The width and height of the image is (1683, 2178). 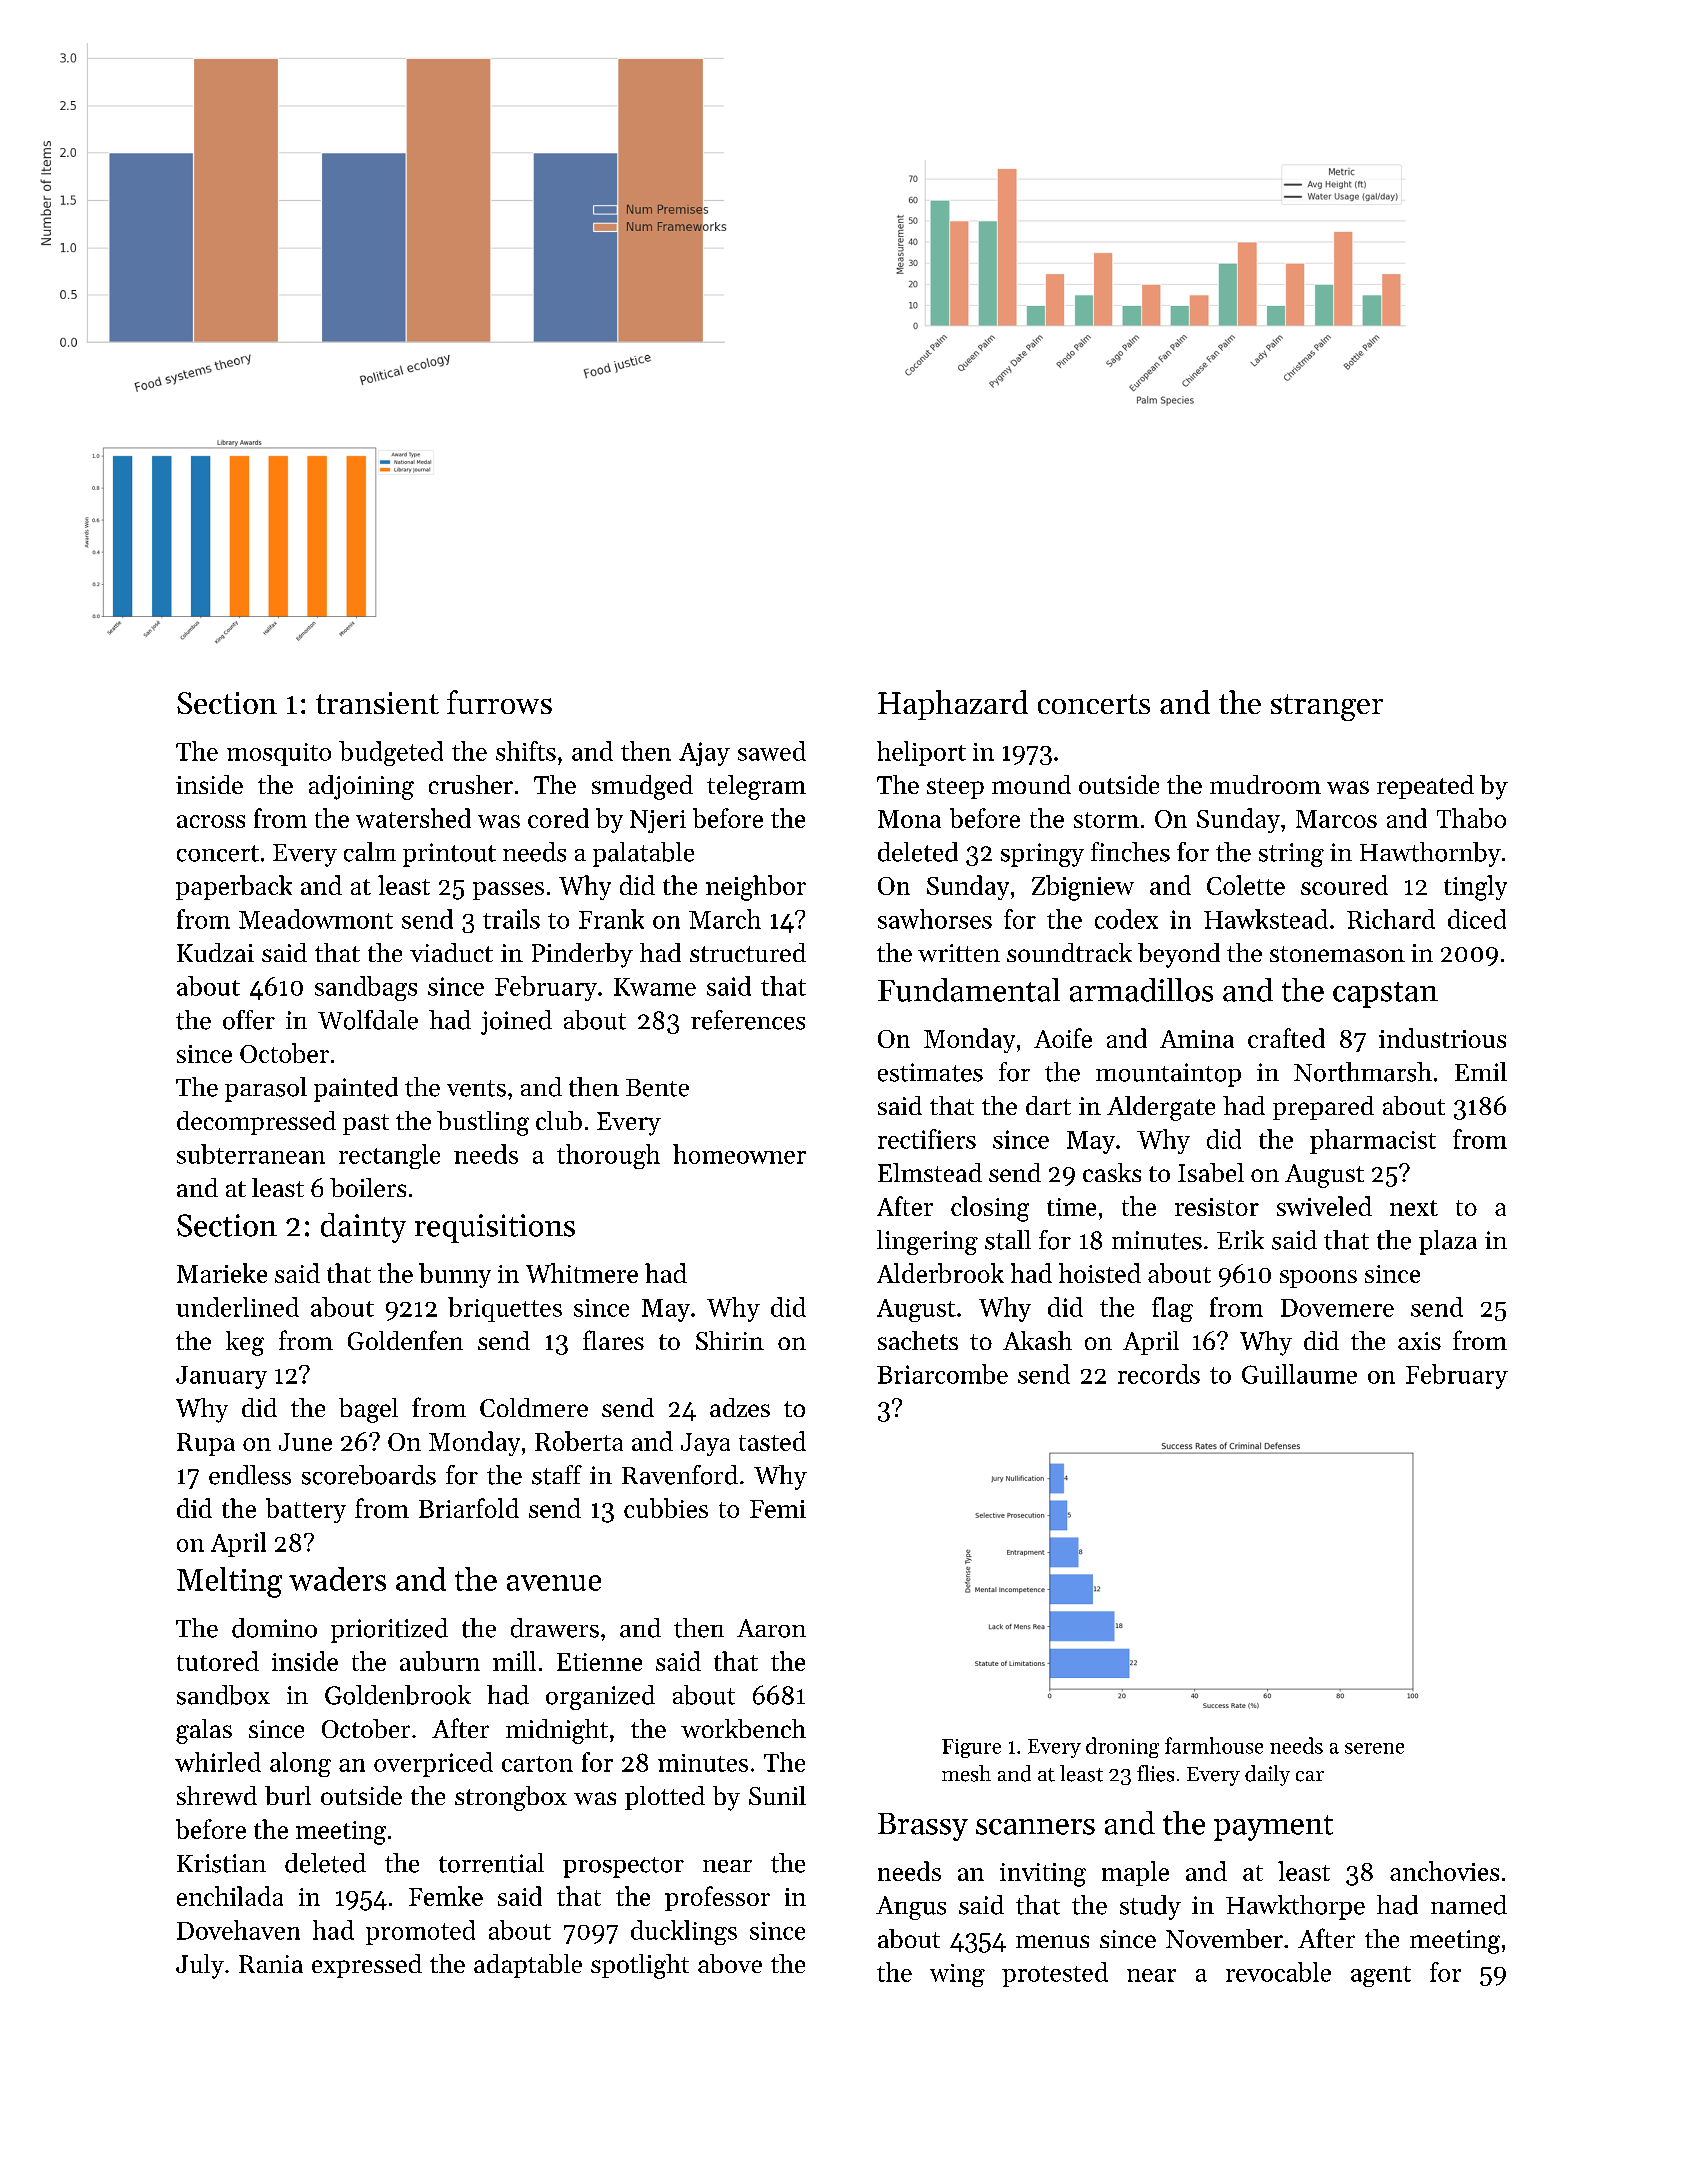 I want to click on stranger, so click(x=1327, y=707).
